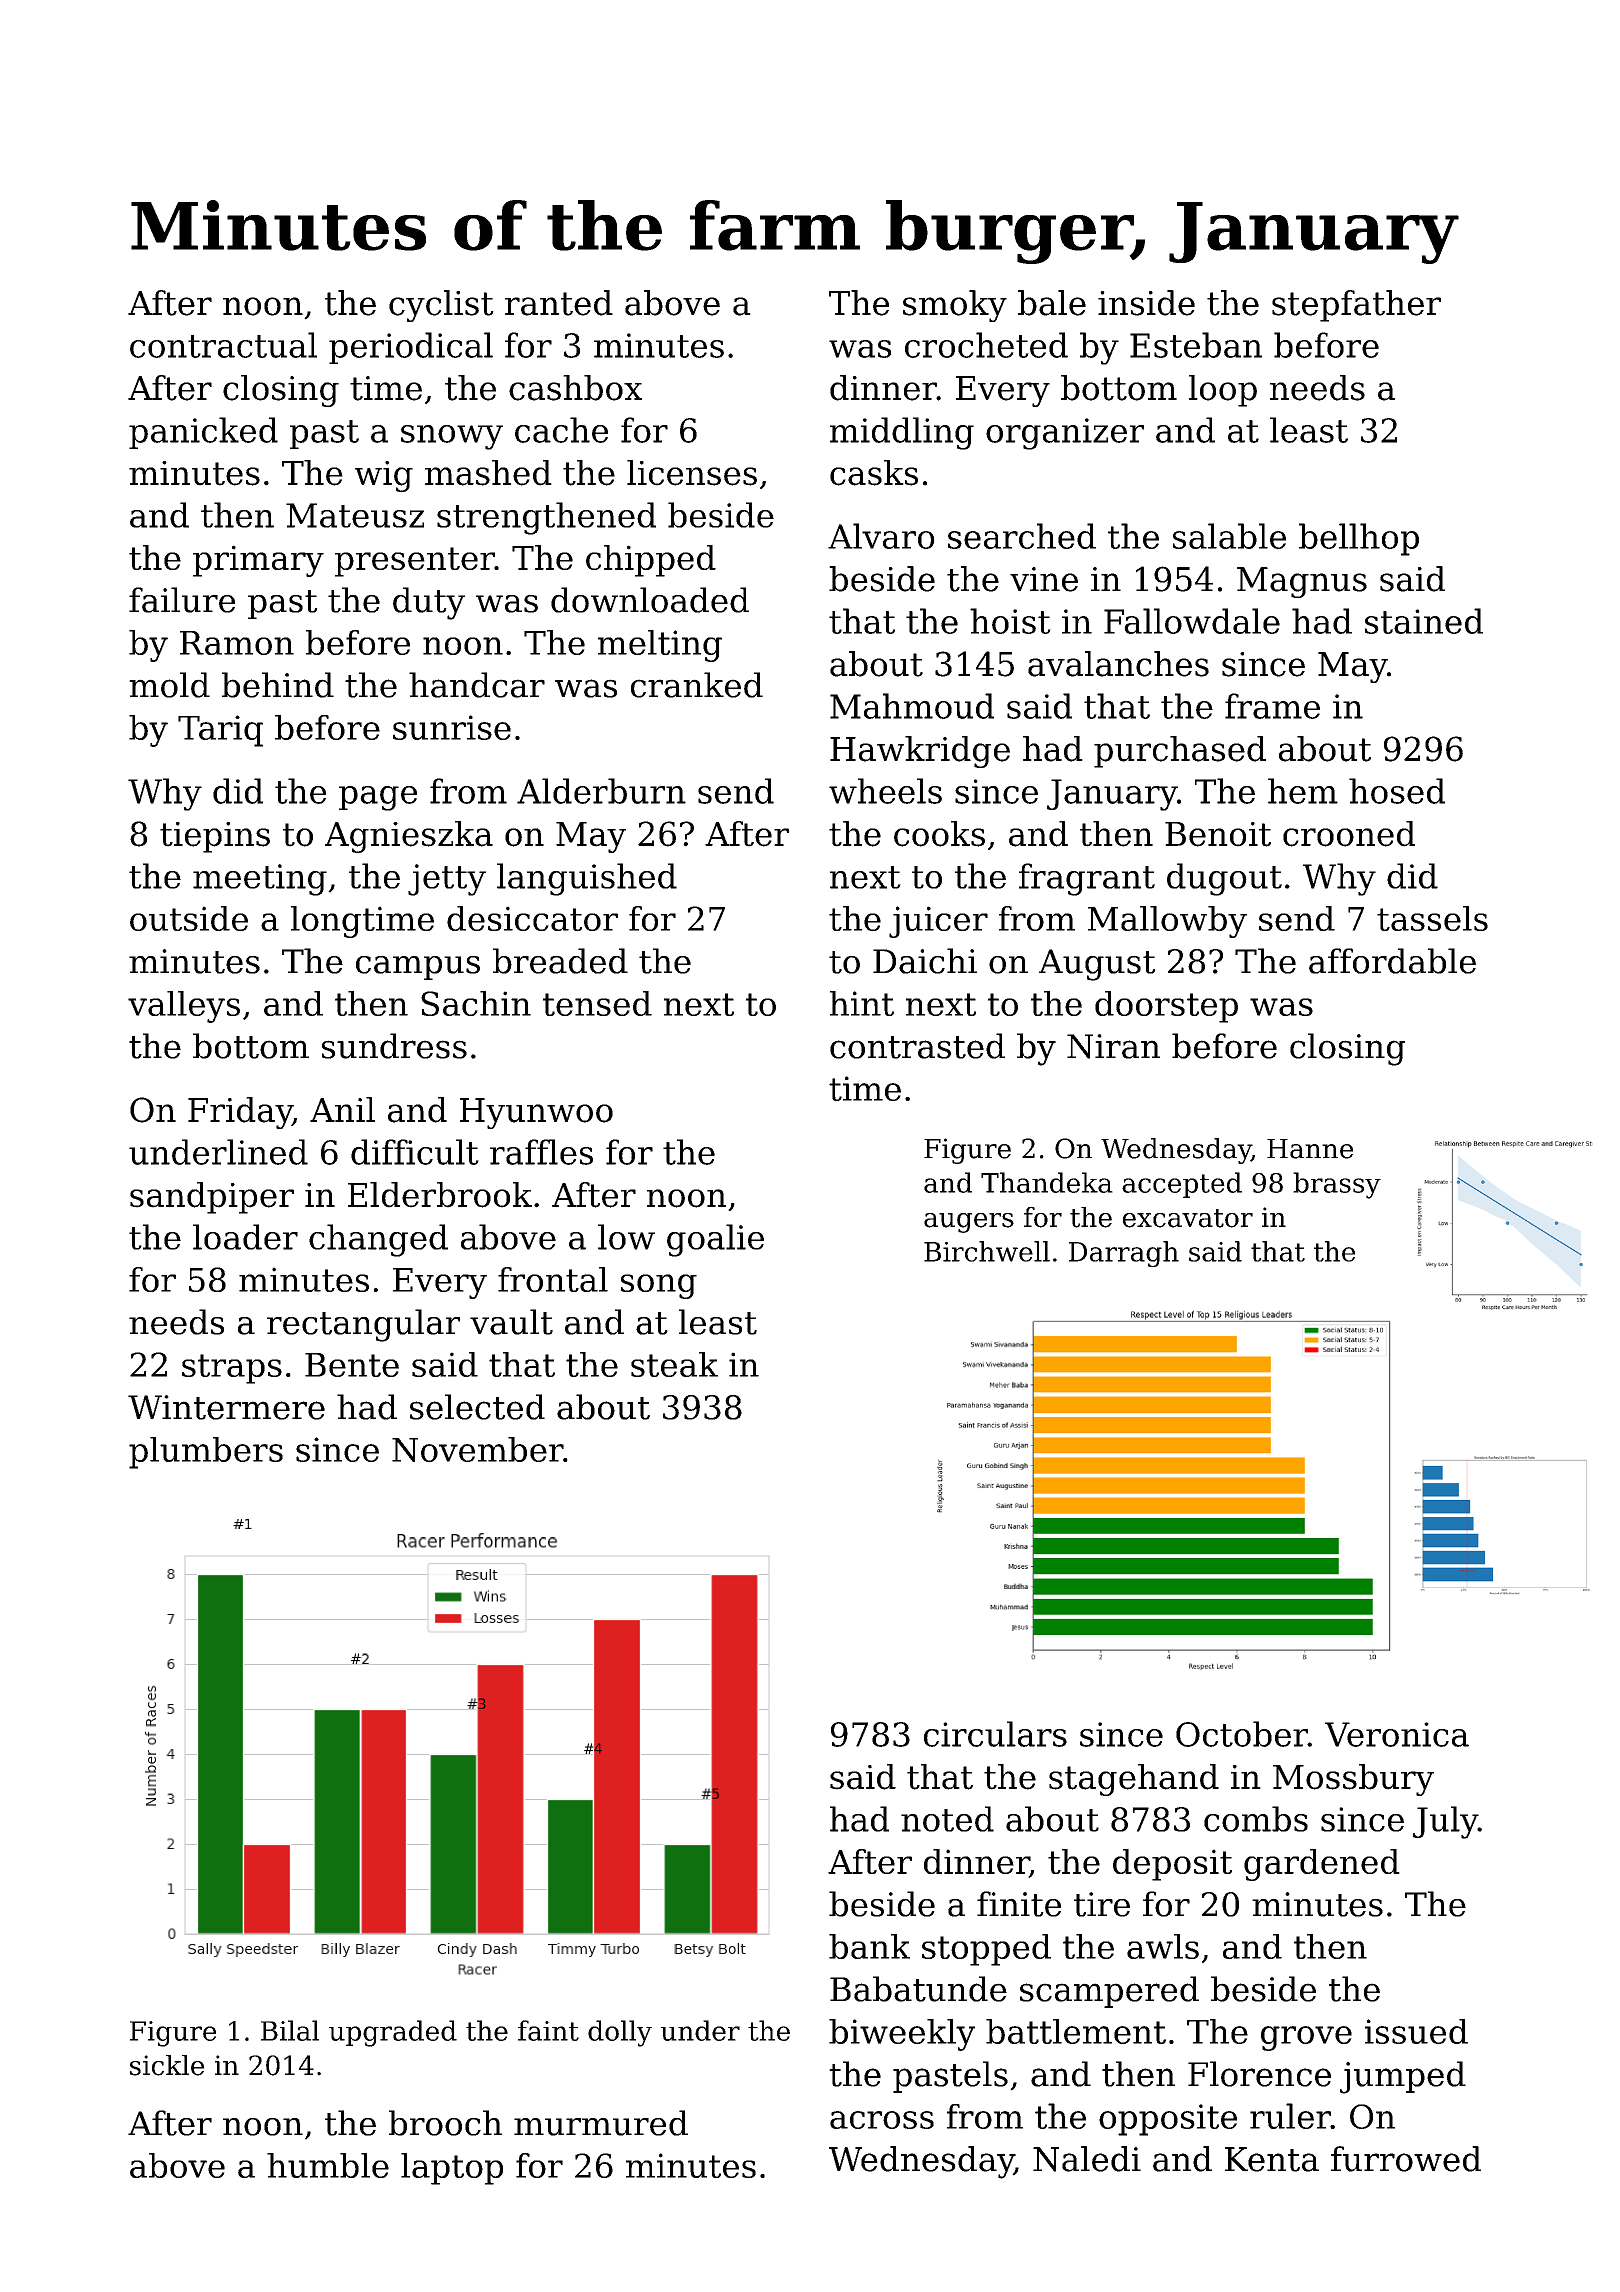 Image resolution: width=1620 pixels, height=2292 pixels. Describe the element at coordinates (1337, 1185) in the document. I see `brassy` at that location.
